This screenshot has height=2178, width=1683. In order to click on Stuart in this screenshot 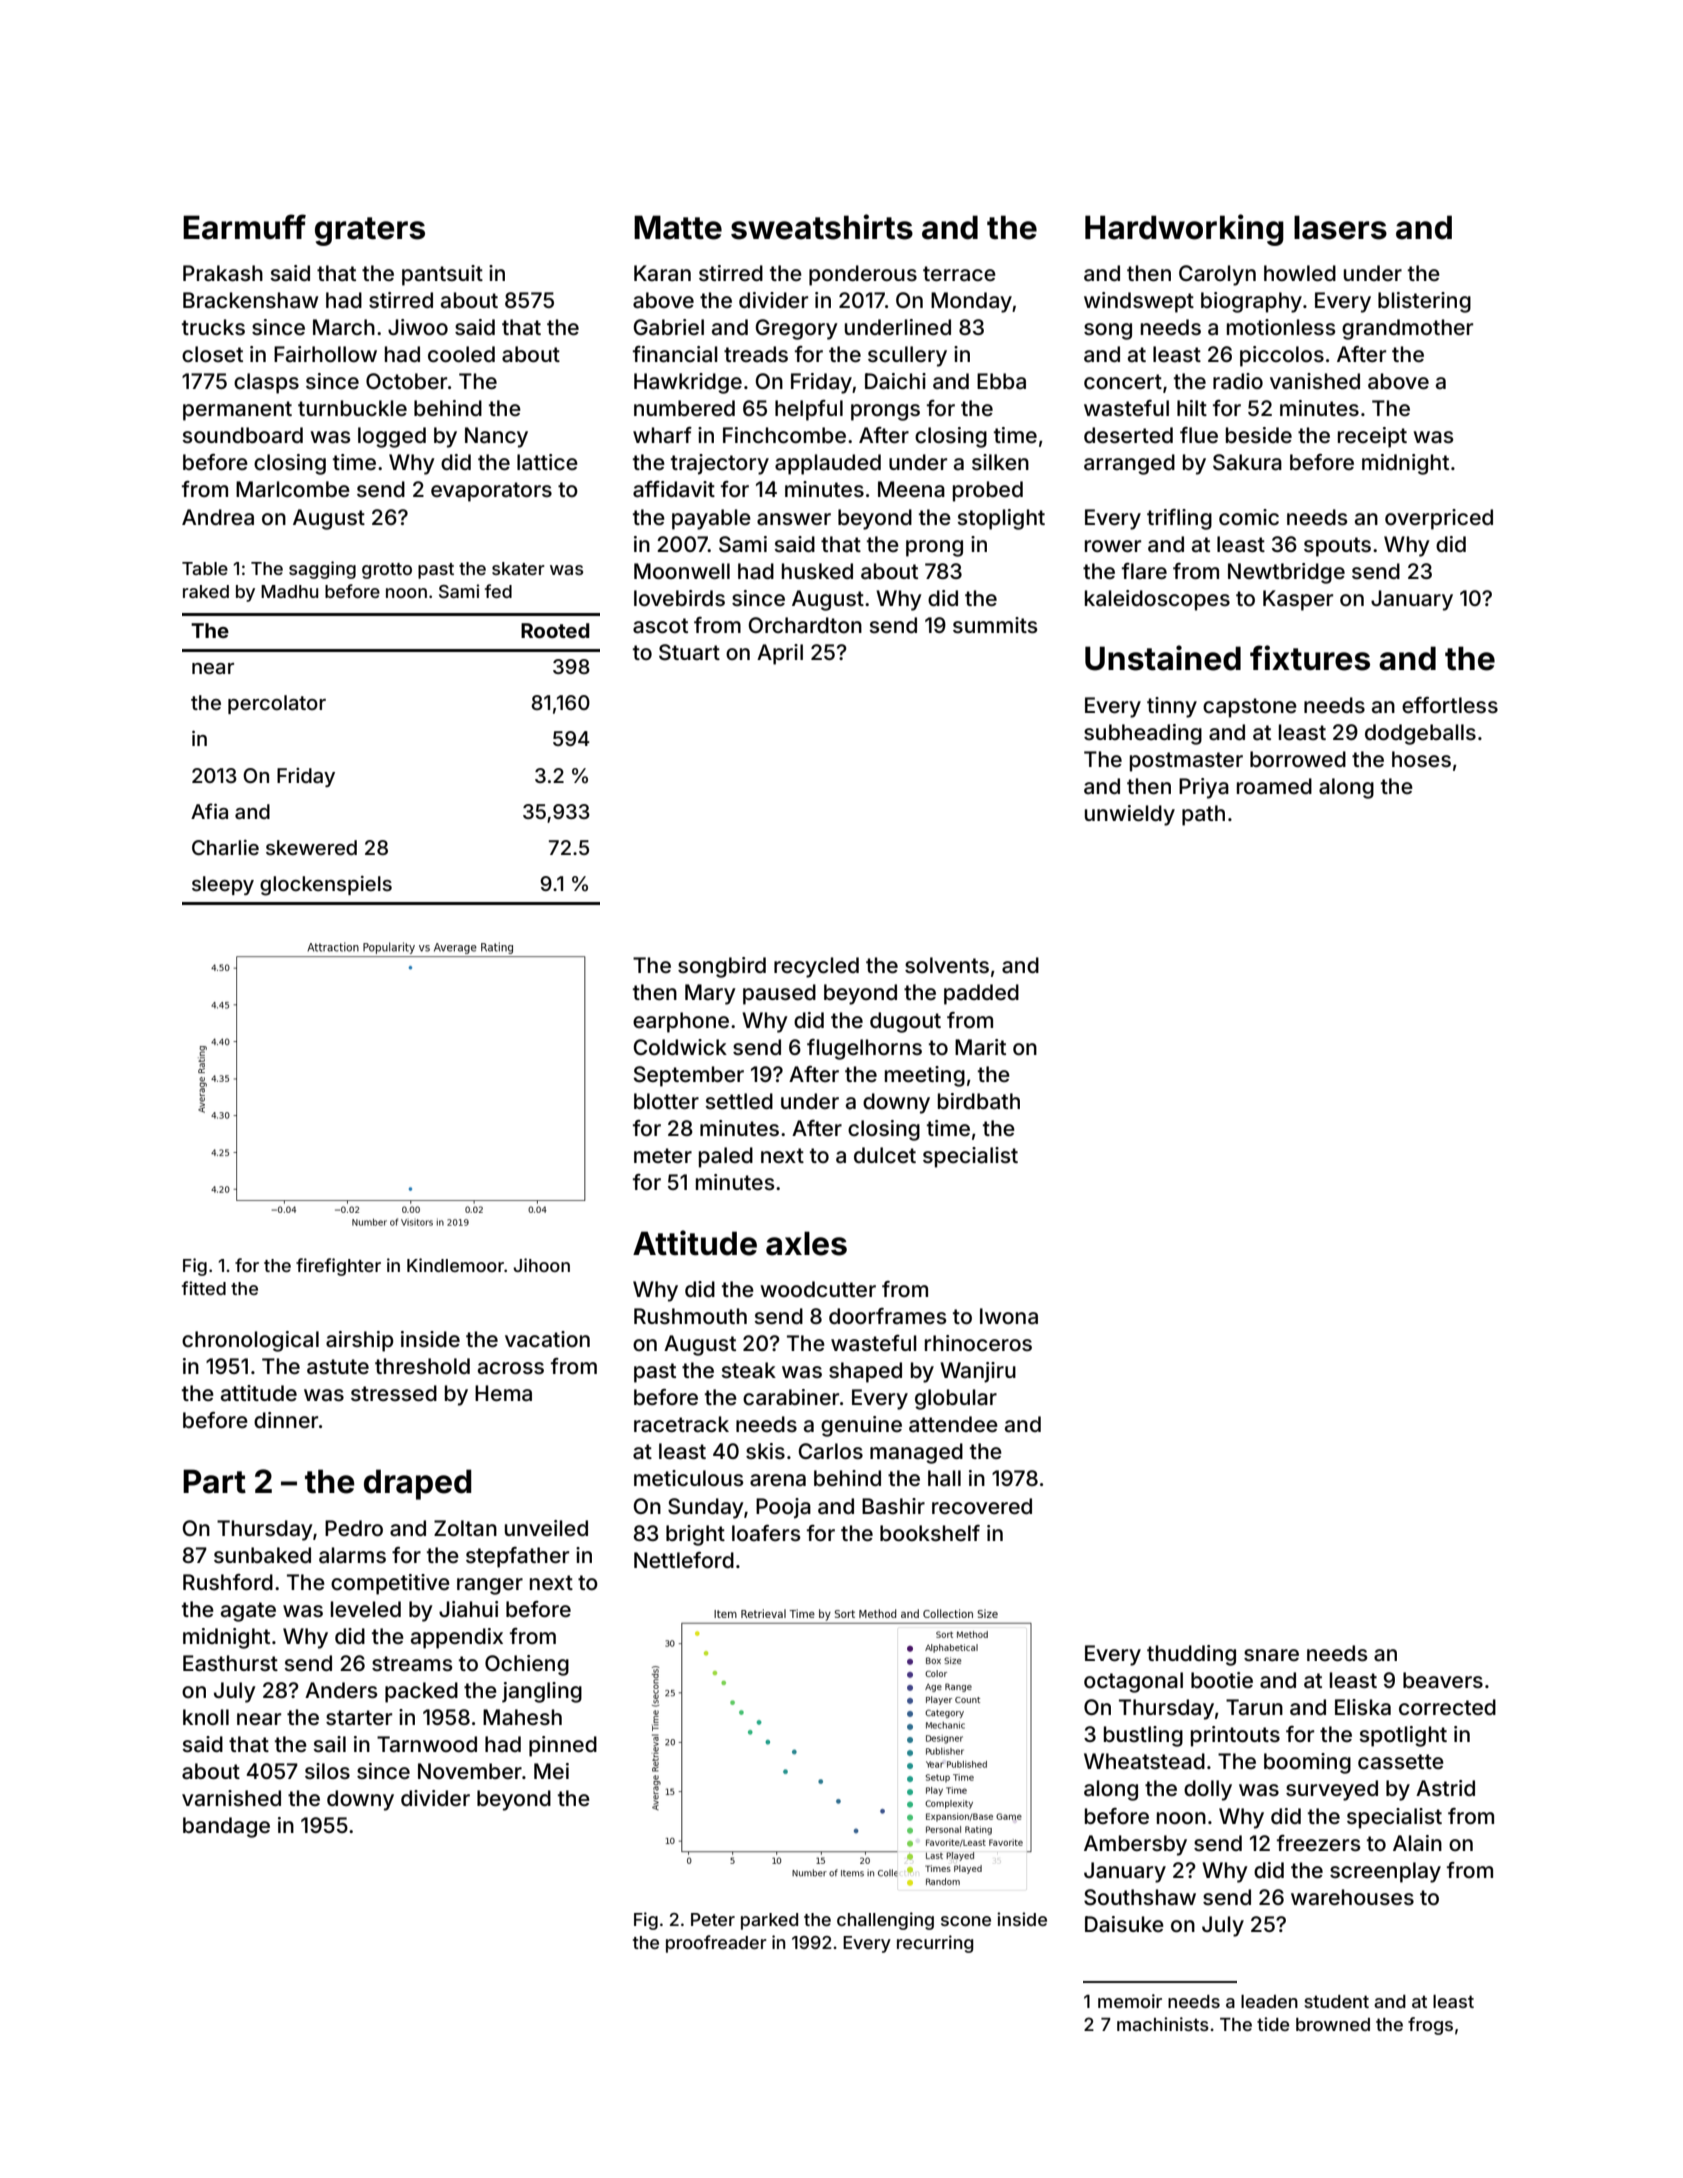, I will do `click(689, 652)`.
